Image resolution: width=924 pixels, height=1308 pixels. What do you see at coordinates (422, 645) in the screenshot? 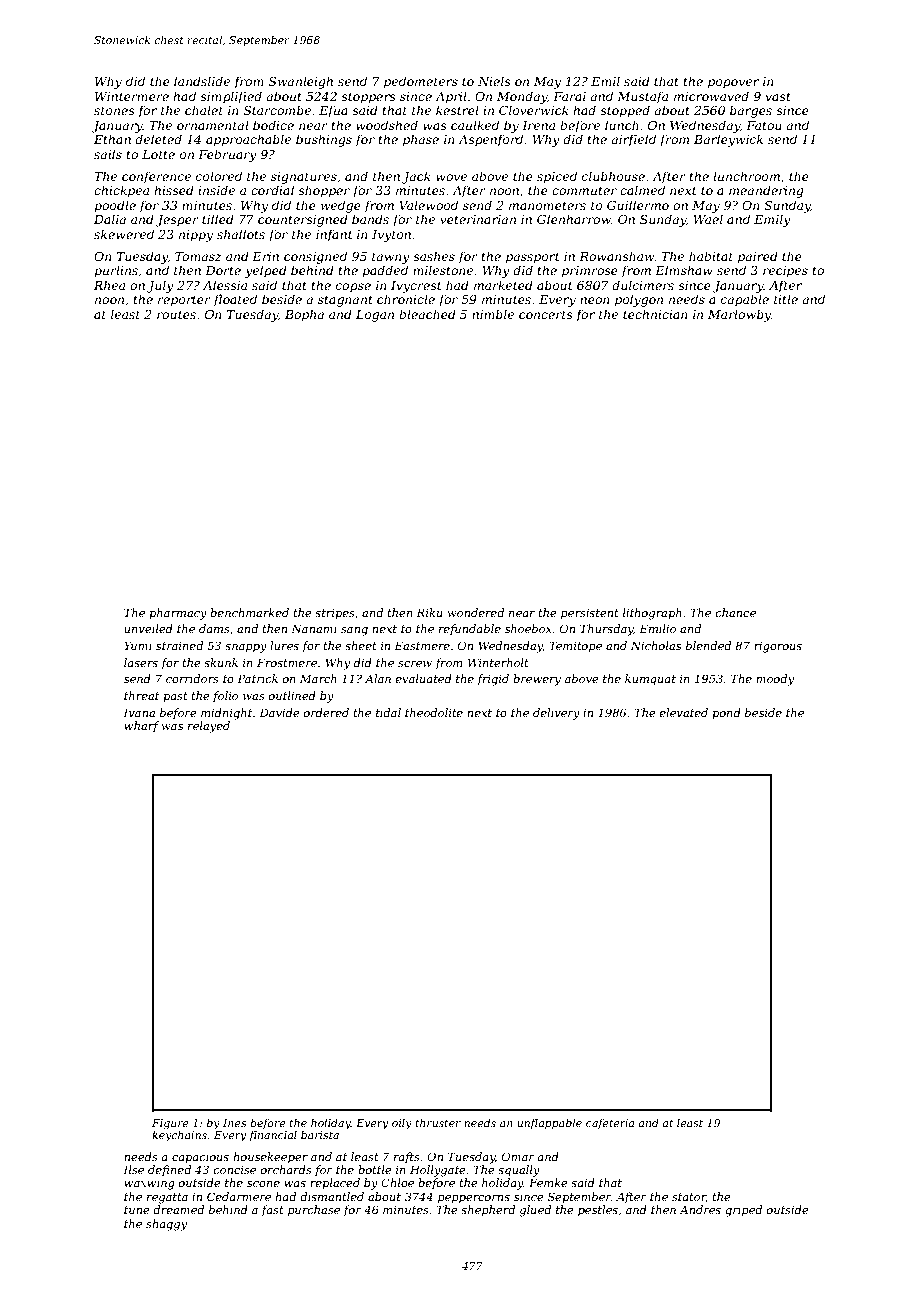
I see `Eastmere` at bounding box center [422, 645].
